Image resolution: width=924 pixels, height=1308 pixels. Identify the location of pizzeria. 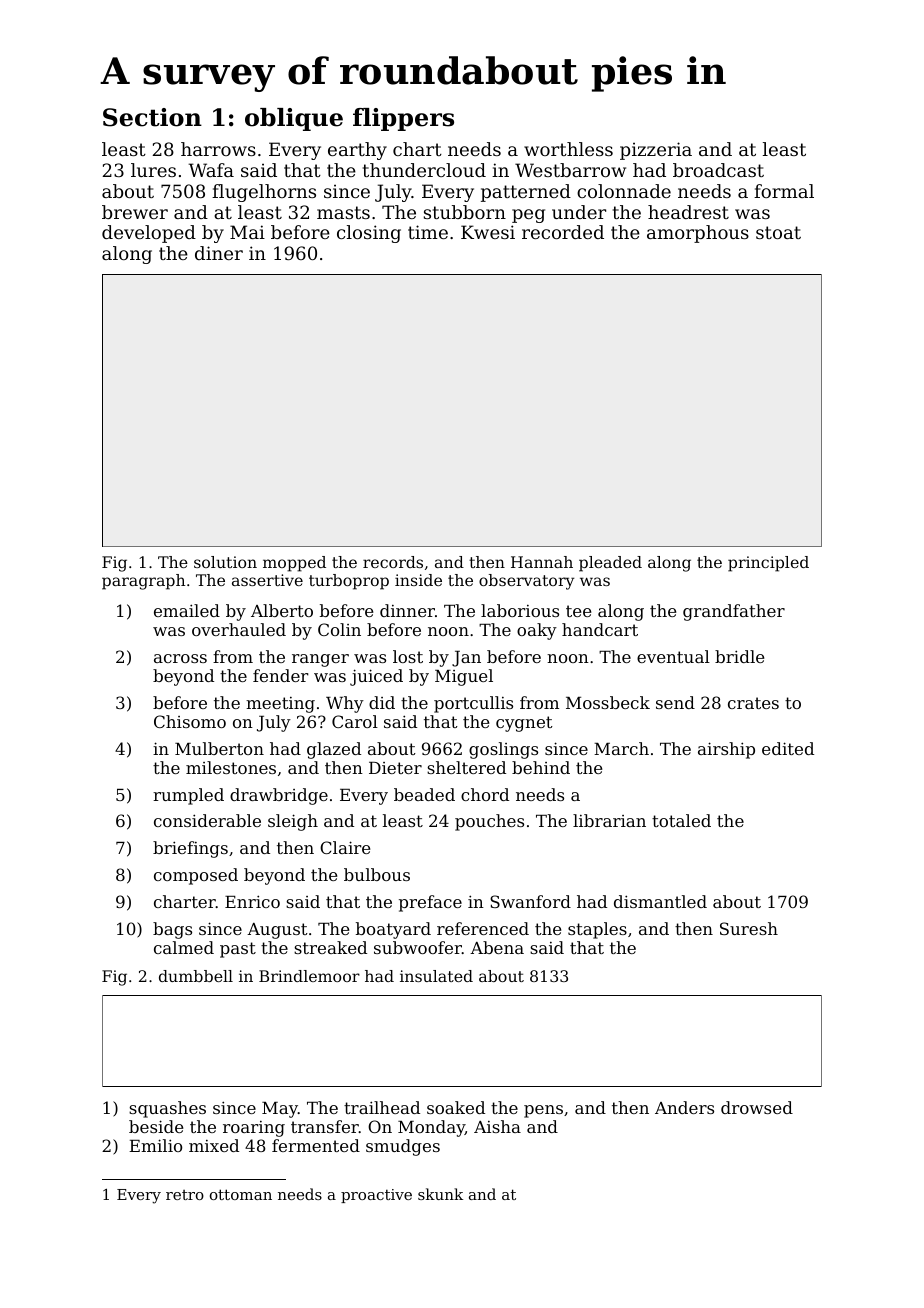
(656, 151).
